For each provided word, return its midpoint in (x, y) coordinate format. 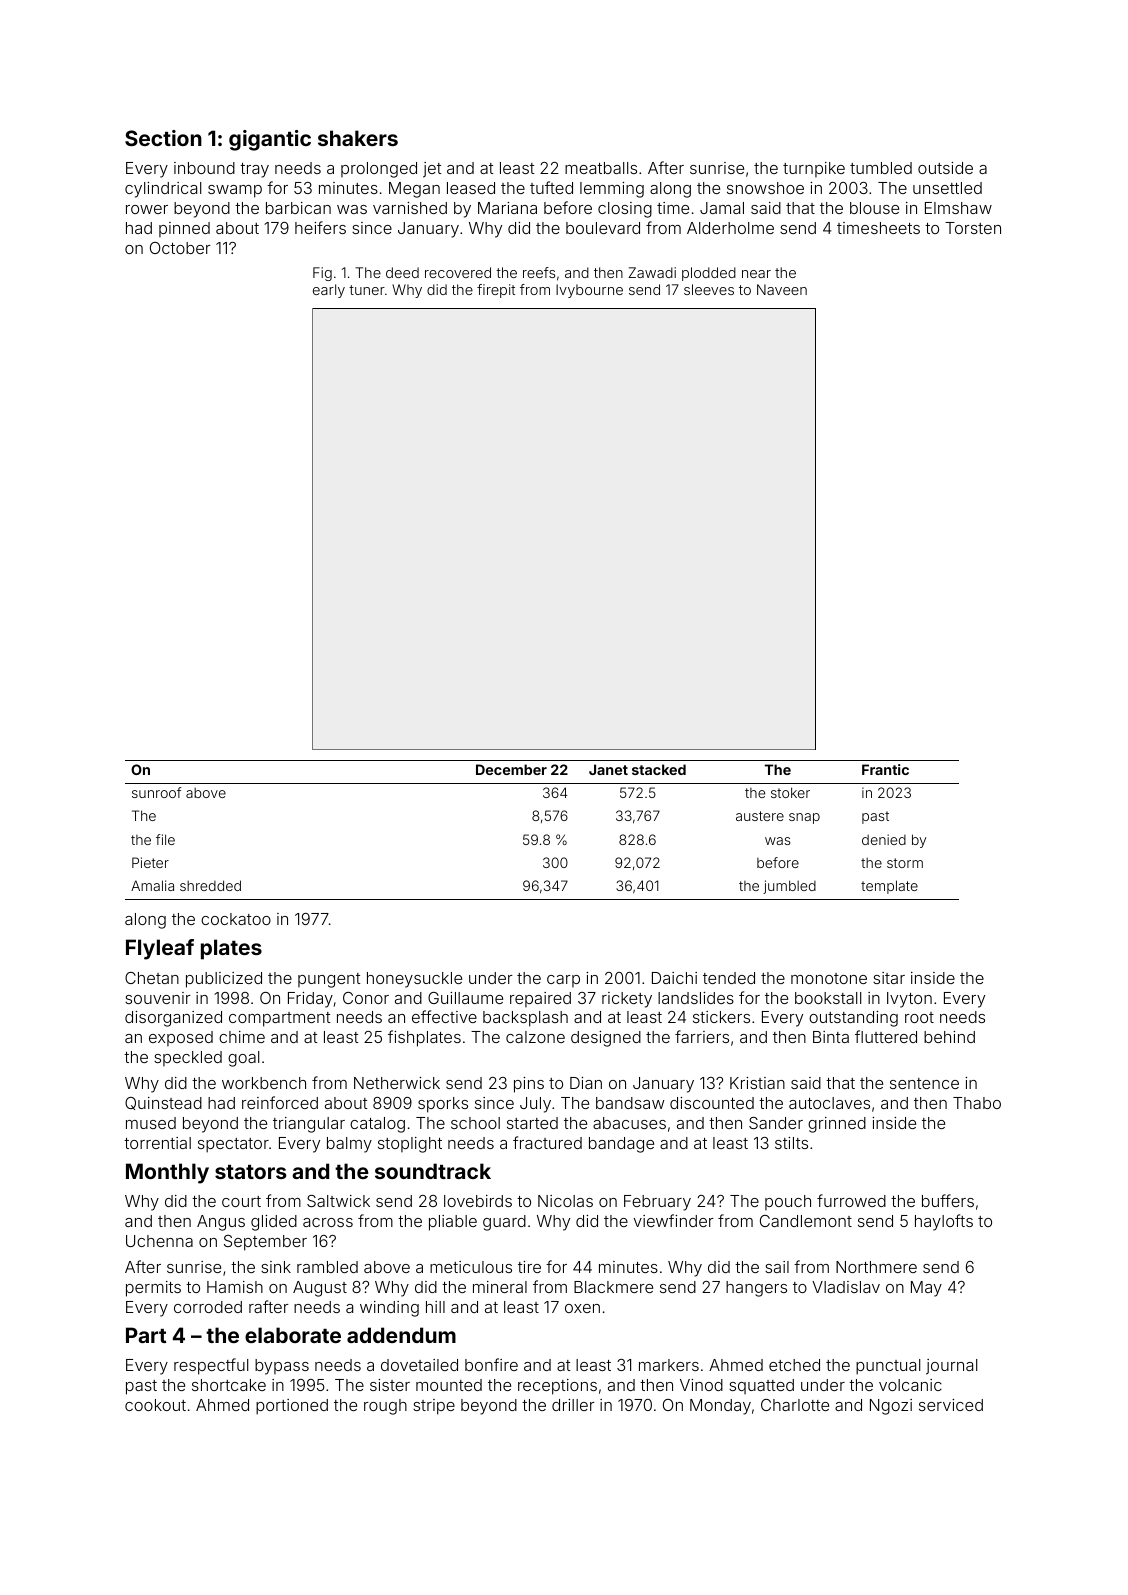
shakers (358, 138)
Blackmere (613, 1287)
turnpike (814, 169)
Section (163, 138)
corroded (208, 1307)
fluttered (886, 1036)
